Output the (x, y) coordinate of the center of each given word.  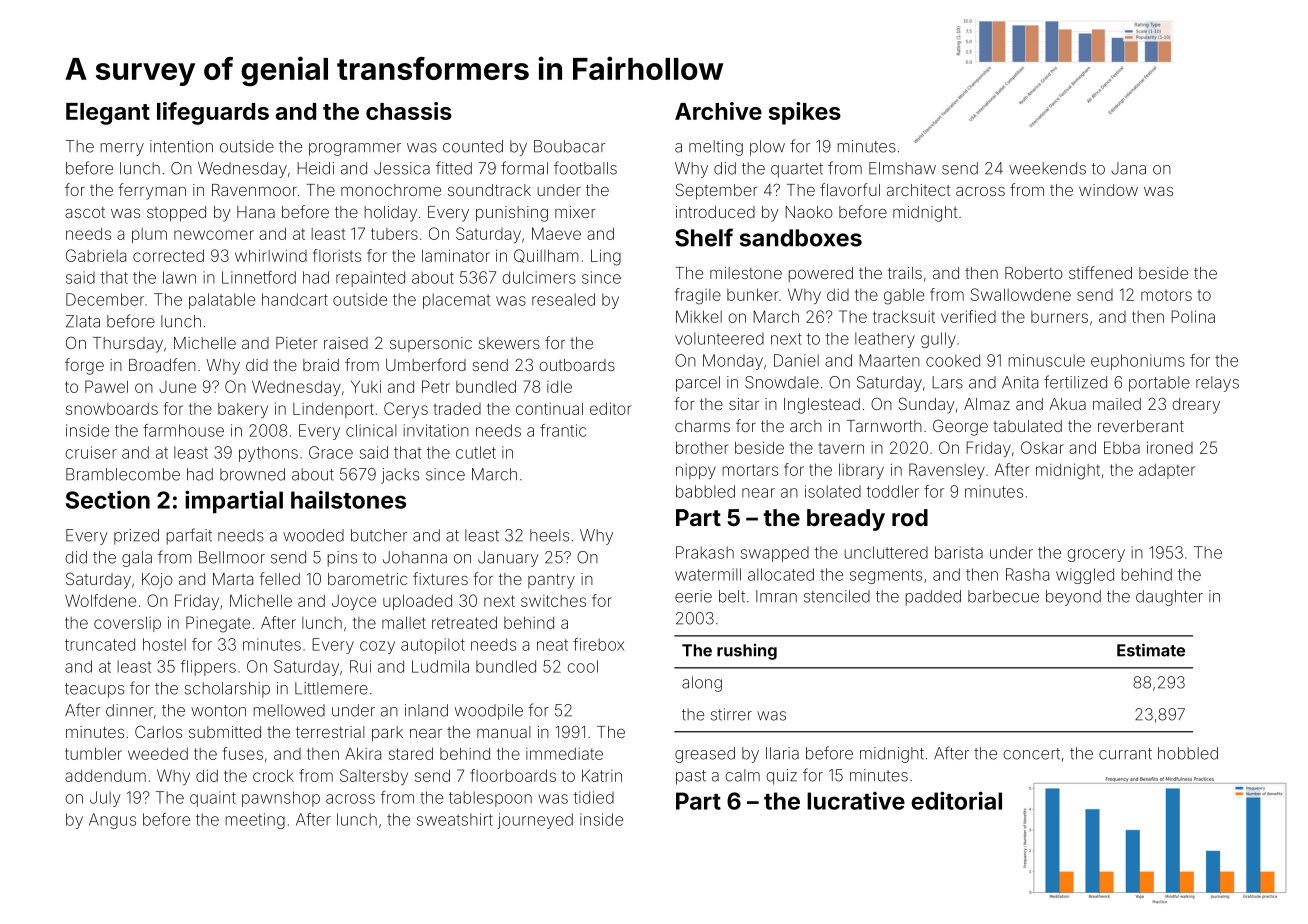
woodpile (489, 712)
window (1108, 190)
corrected (168, 255)
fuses (243, 753)
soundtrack (489, 190)
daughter (1169, 598)
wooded (313, 535)
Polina (1193, 316)
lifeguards (213, 113)
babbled (705, 491)
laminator (456, 255)
